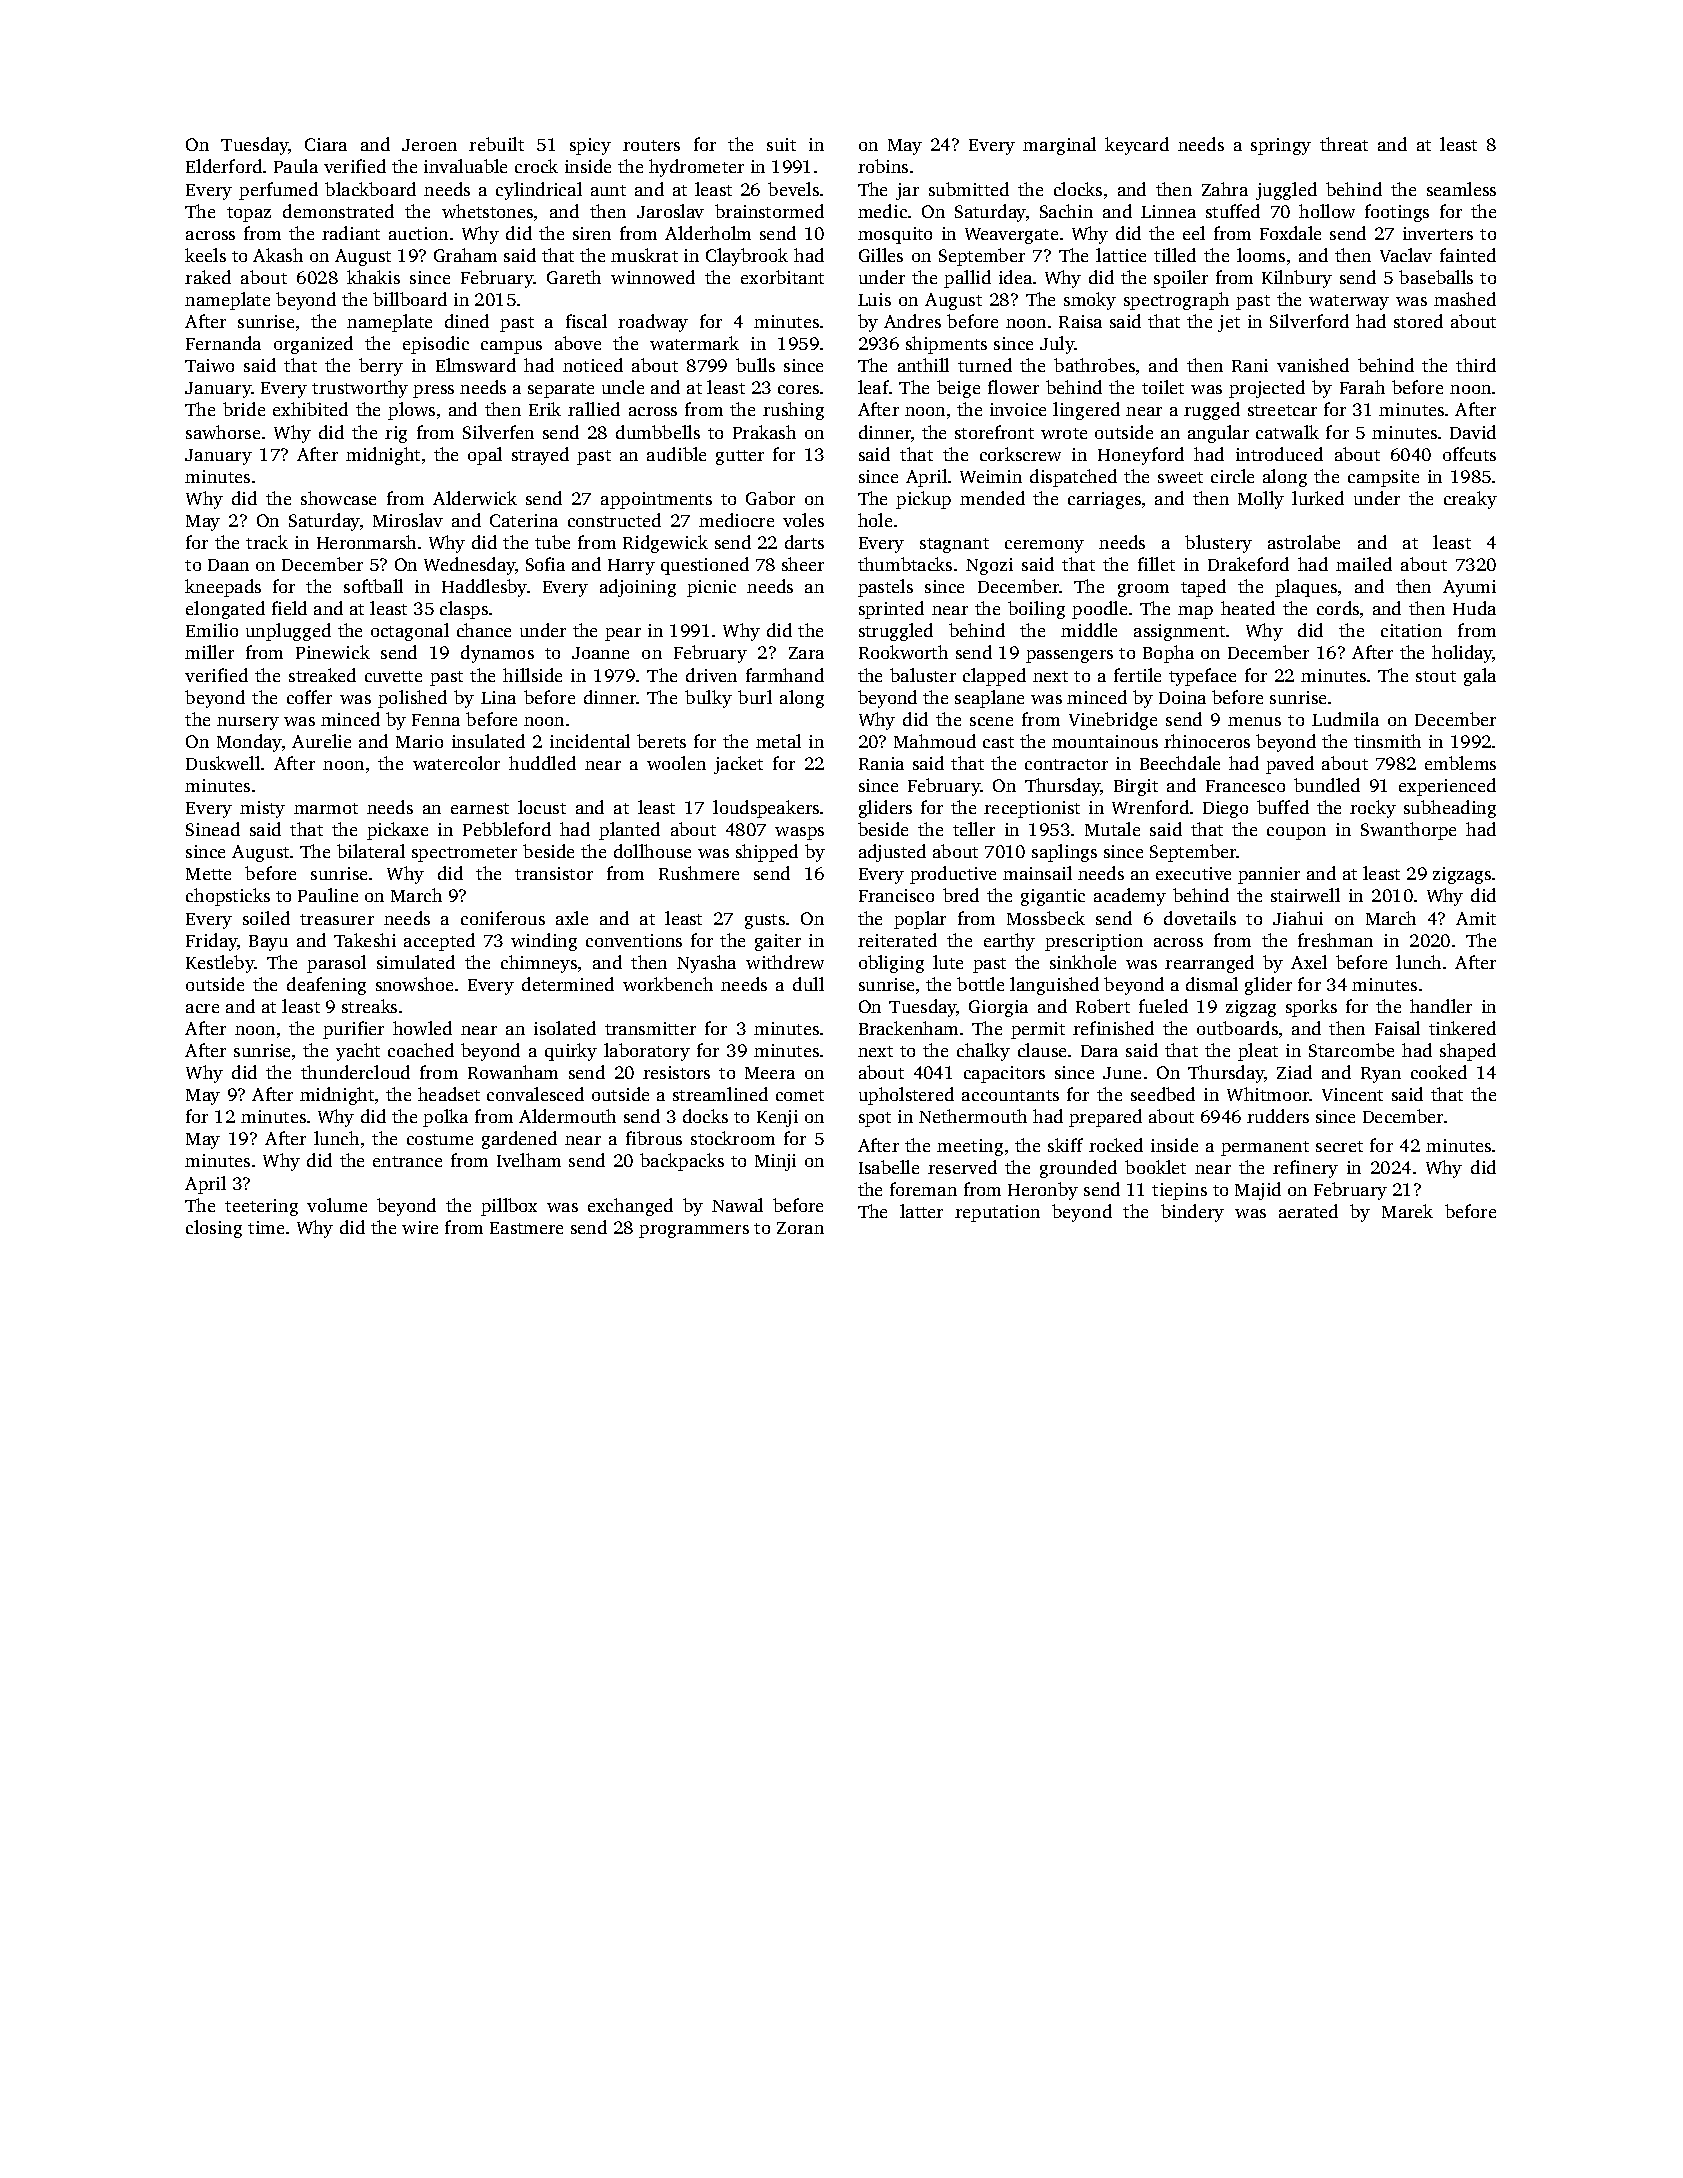  What do you see at coordinates (1011, 236) in the page?
I see `Weavergate` at bounding box center [1011, 236].
